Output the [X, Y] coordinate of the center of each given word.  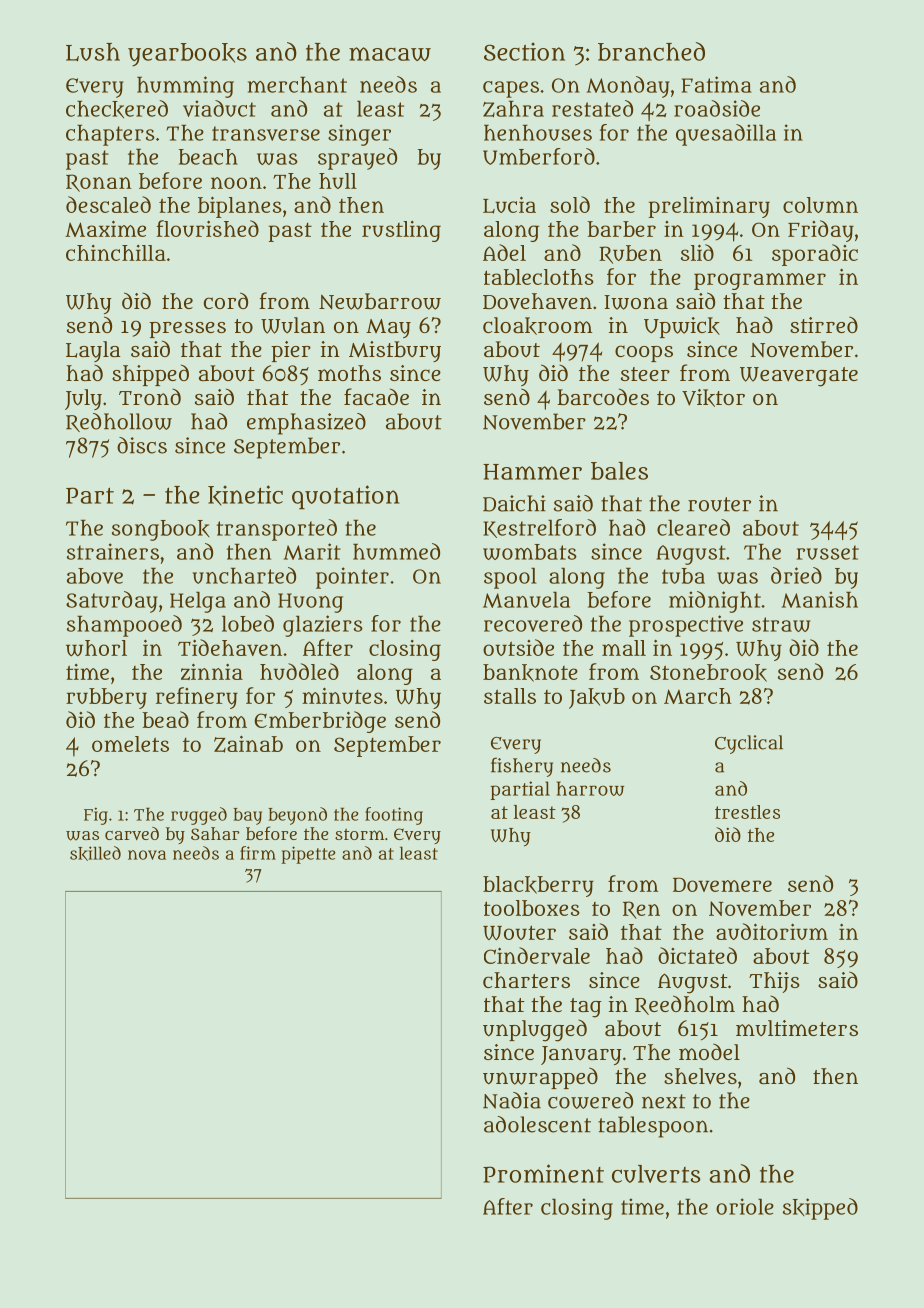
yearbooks [187, 55]
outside [518, 647]
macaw [390, 54]
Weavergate [799, 377]
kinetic [245, 495]
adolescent [537, 1124]
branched [651, 51]
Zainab [248, 744]
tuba [683, 576]
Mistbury [395, 351]
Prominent [543, 1173]
